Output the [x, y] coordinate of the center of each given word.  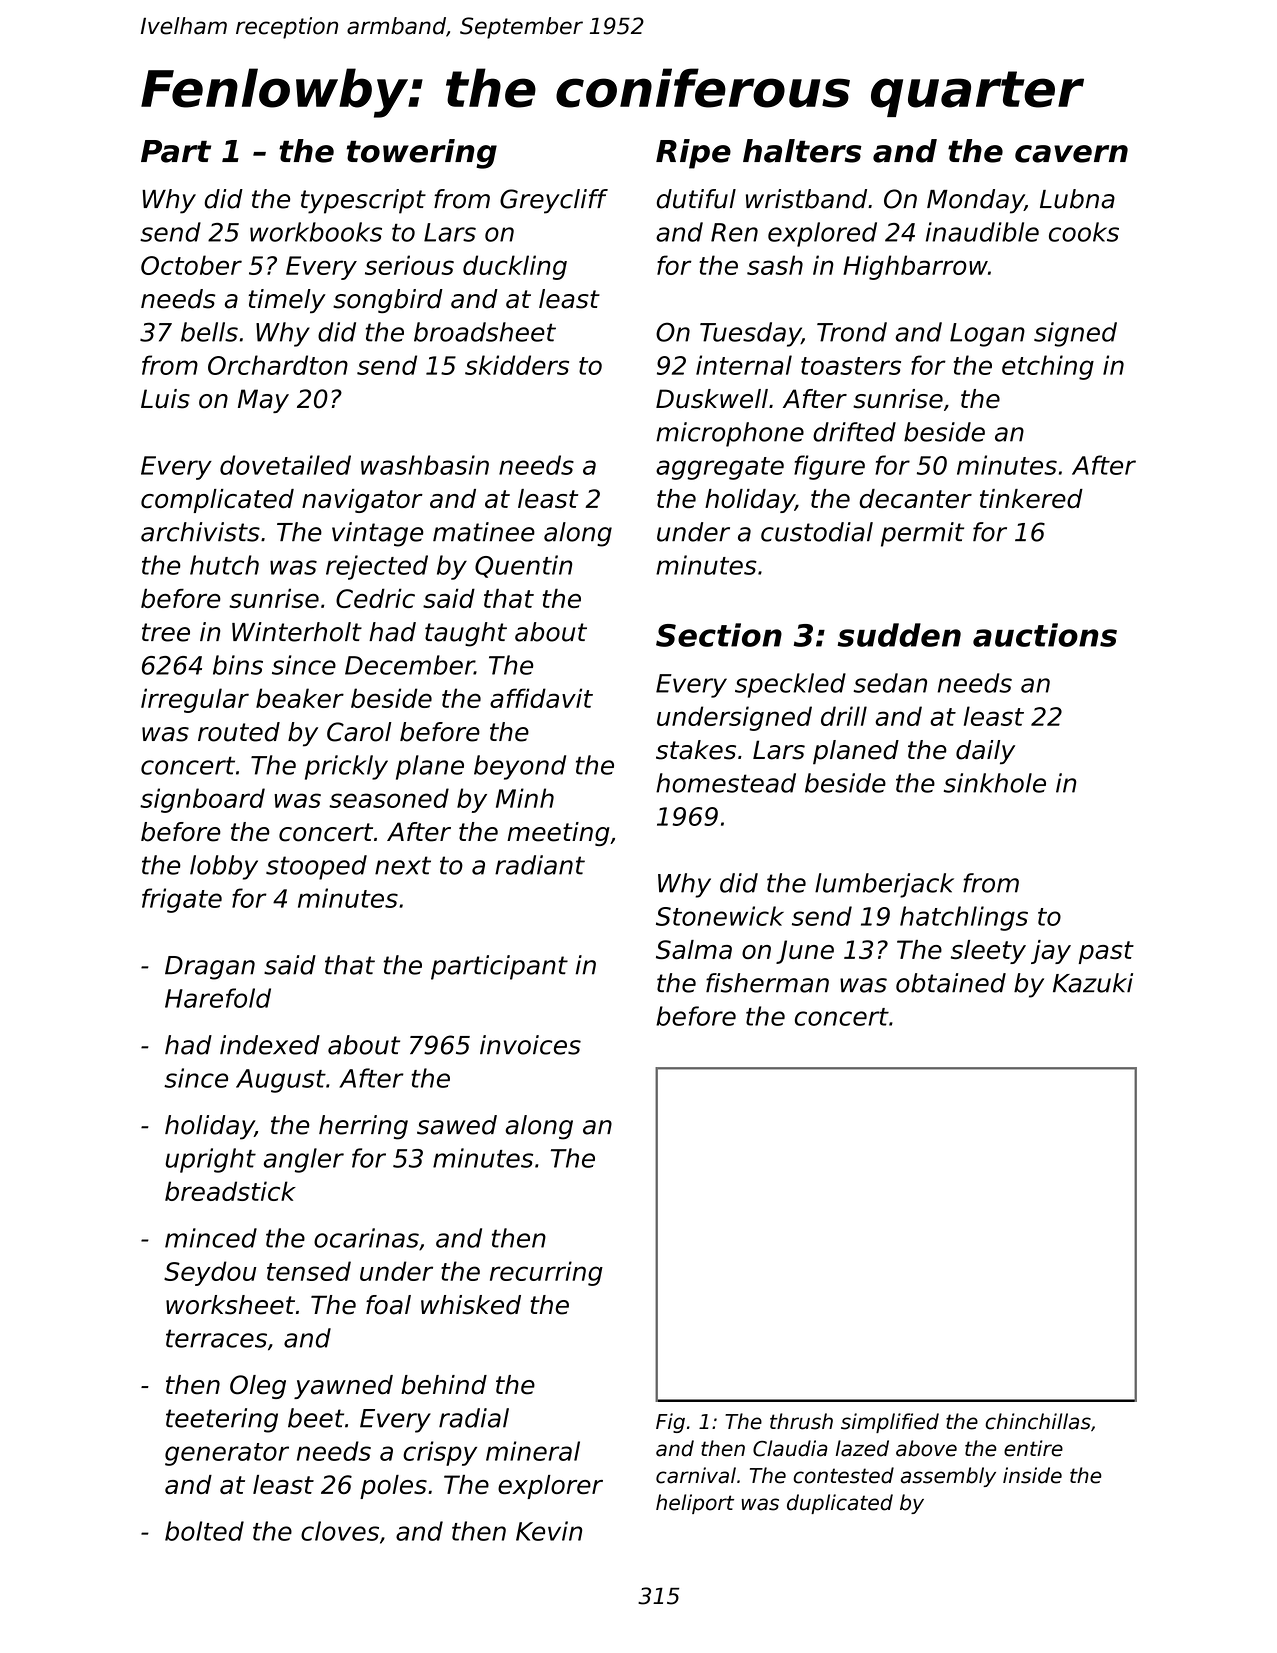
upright [210, 1160]
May [263, 401]
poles [393, 1487]
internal [744, 365]
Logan [987, 335]
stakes [696, 750]
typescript [363, 201]
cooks [1084, 232]
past [1106, 952]
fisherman [767, 983]
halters [802, 151]
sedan [890, 683]
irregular [195, 700]
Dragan [210, 968]
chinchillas [1038, 1421]
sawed [457, 1125]
